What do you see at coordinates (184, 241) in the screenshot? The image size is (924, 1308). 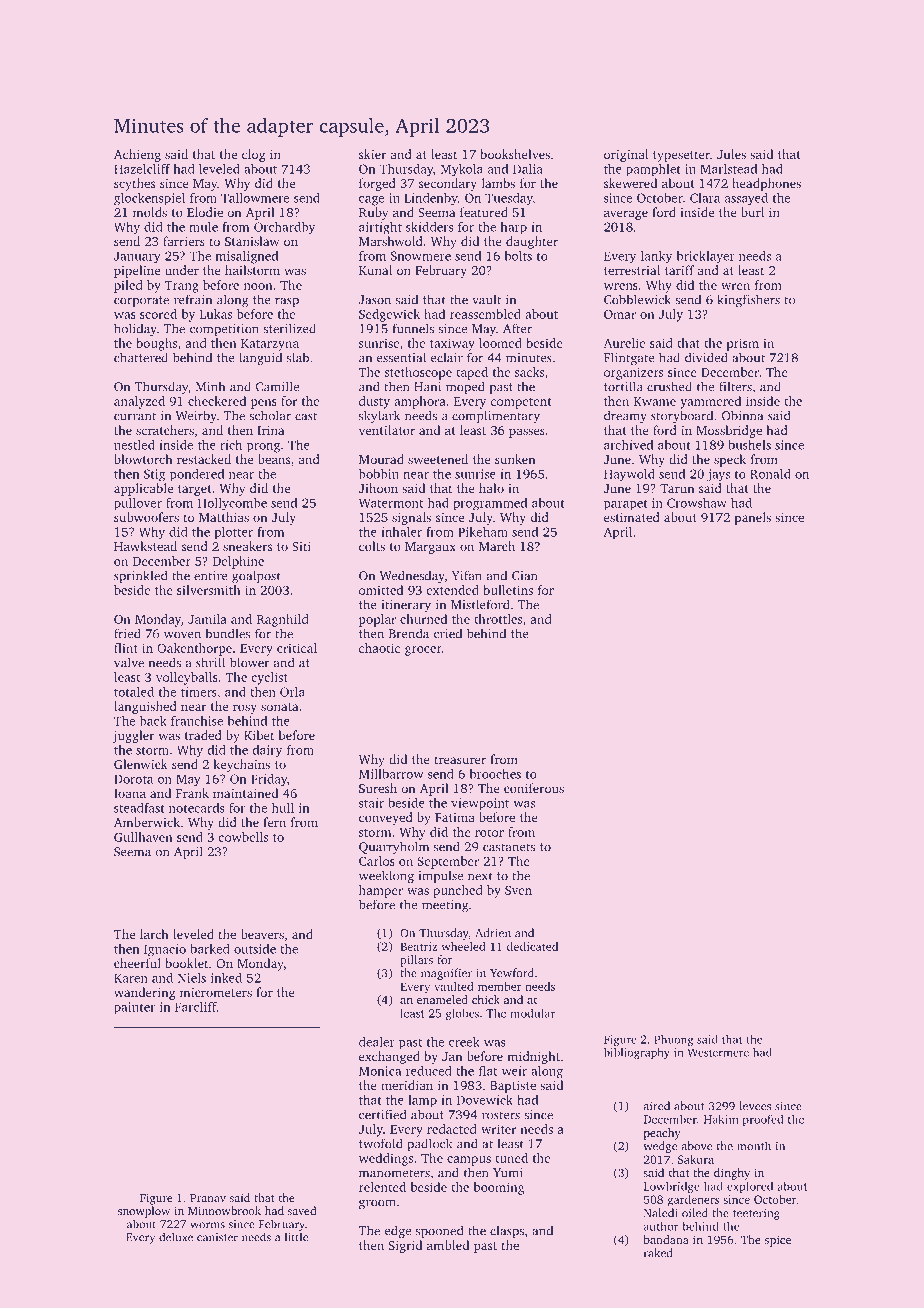 I see `farriers` at bounding box center [184, 241].
